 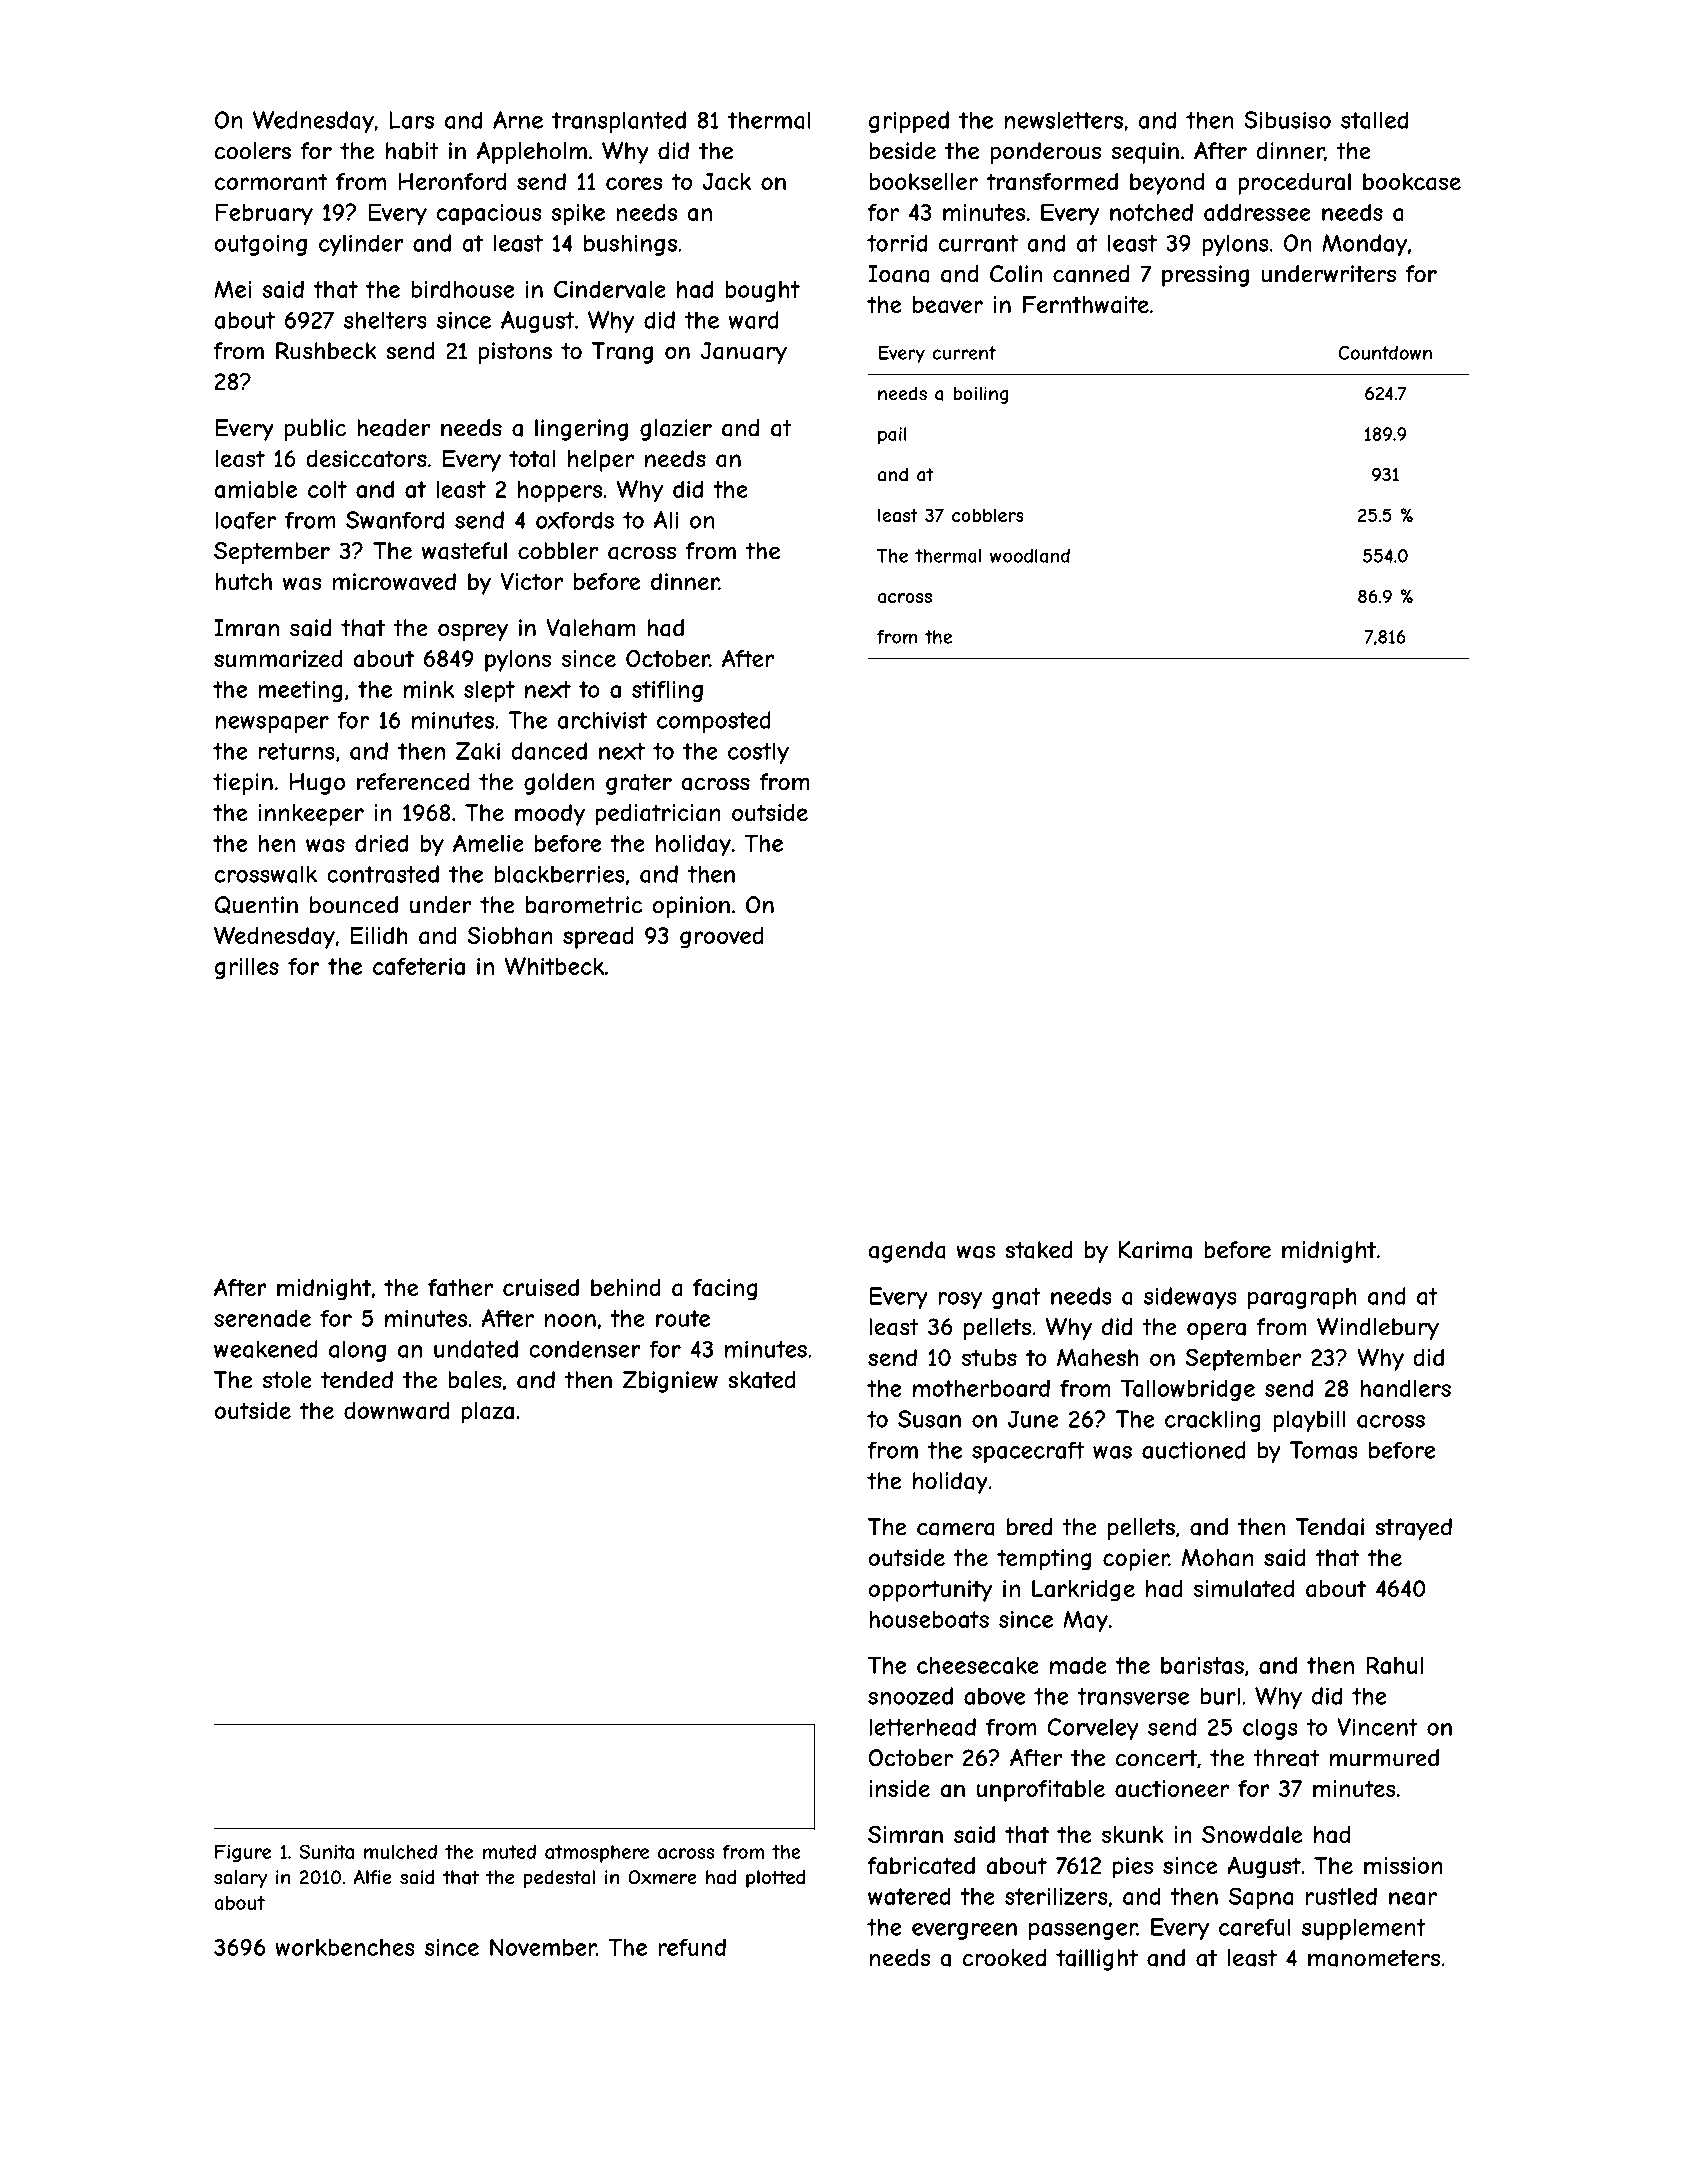 What do you see at coordinates (509, 1851) in the screenshot?
I see `muted` at bounding box center [509, 1851].
